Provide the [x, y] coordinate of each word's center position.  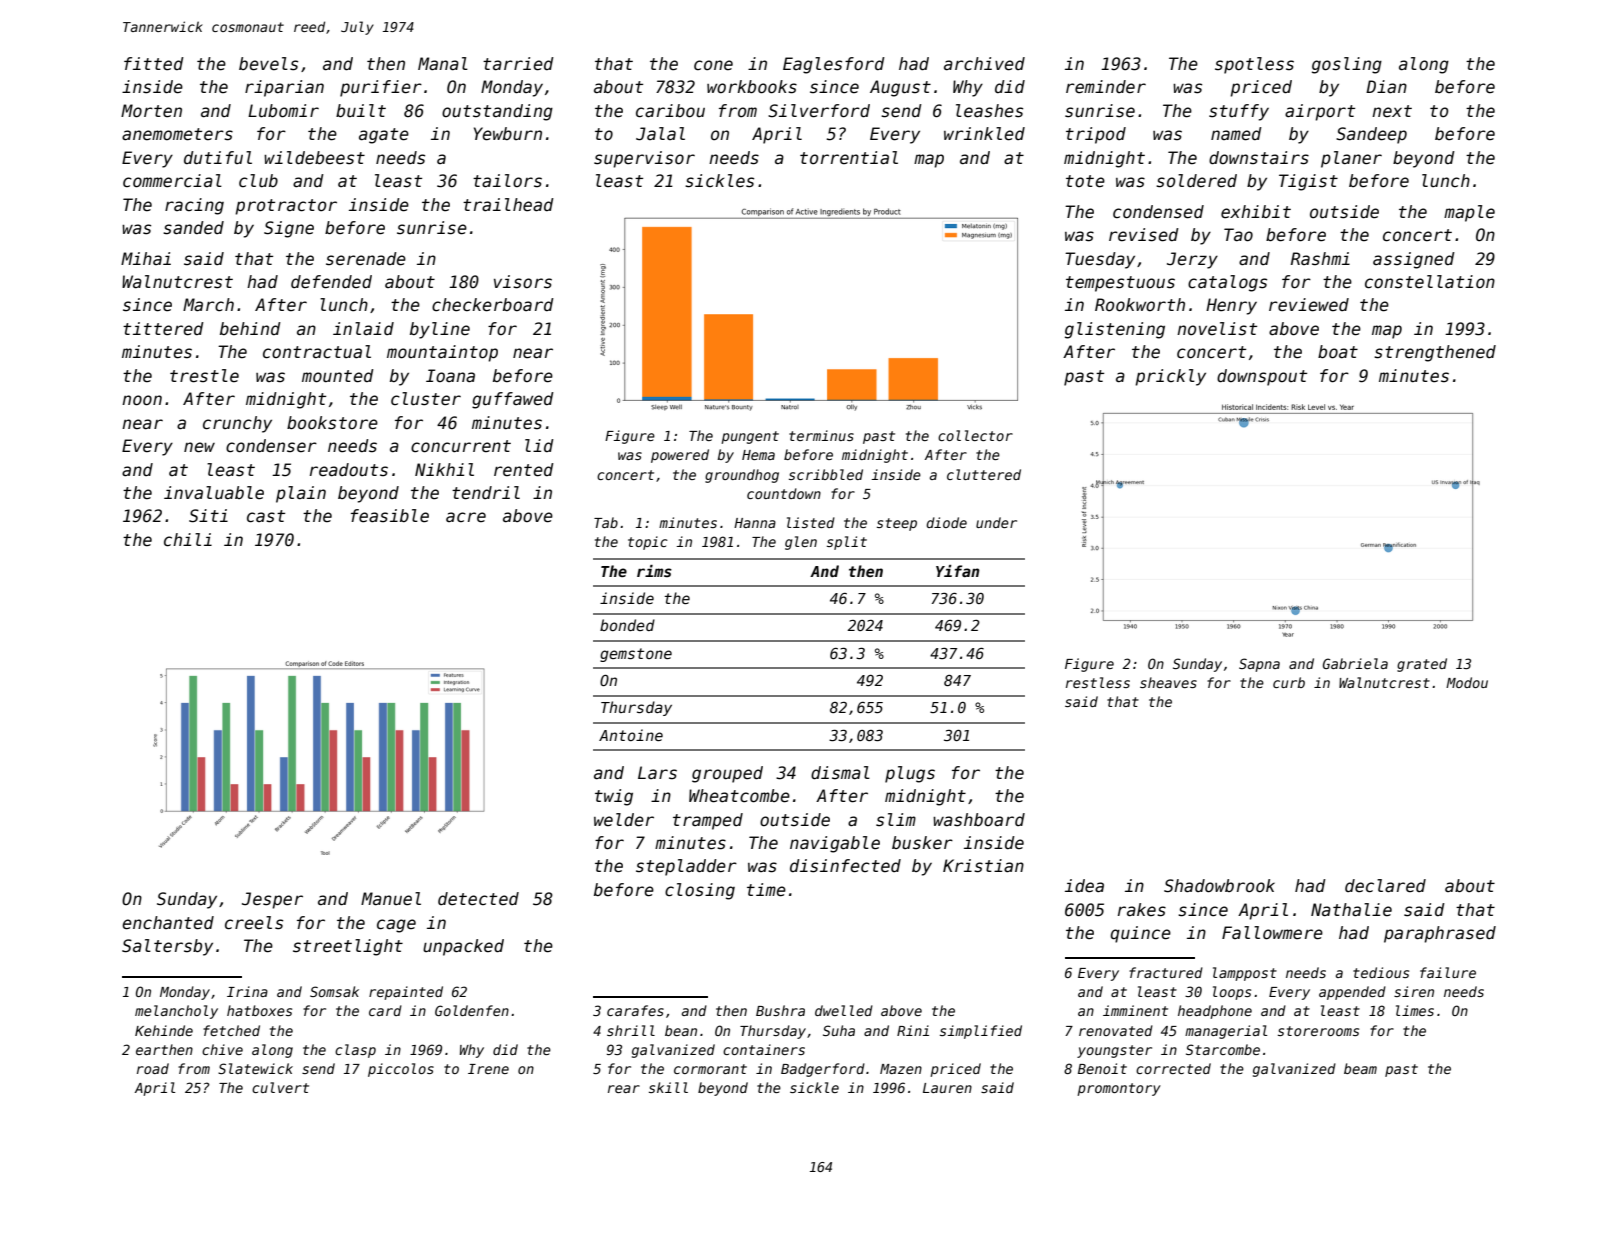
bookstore [332, 423]
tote [1085, 181]
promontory [1119, 1089]
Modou [1467, 682]
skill [668, 1087]
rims [654, 571]
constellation [1430, 282]
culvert [280, 1087]
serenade [366, 259]
